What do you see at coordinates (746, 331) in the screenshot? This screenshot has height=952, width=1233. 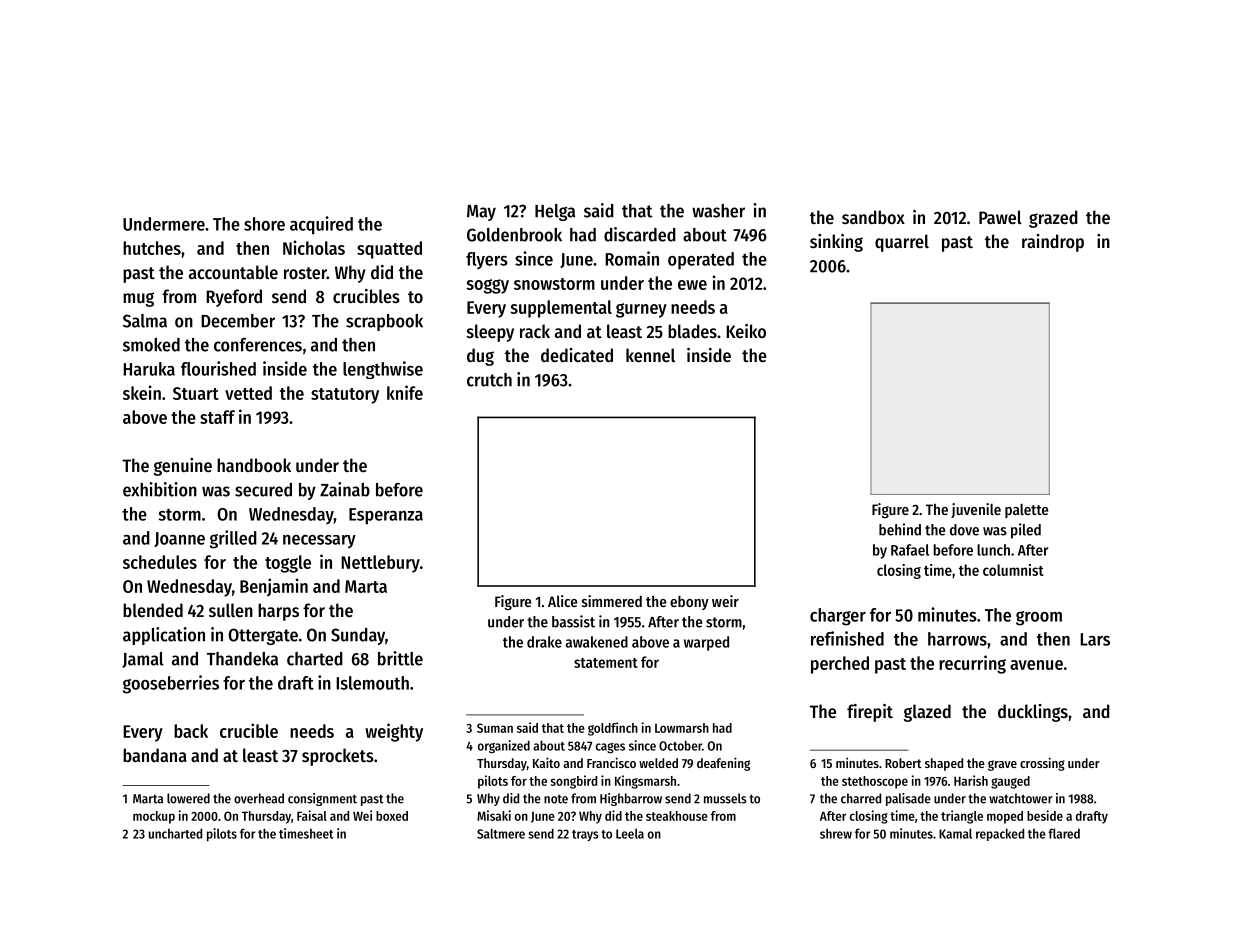 I see `Keiko` at bounding box center [746, 331].
